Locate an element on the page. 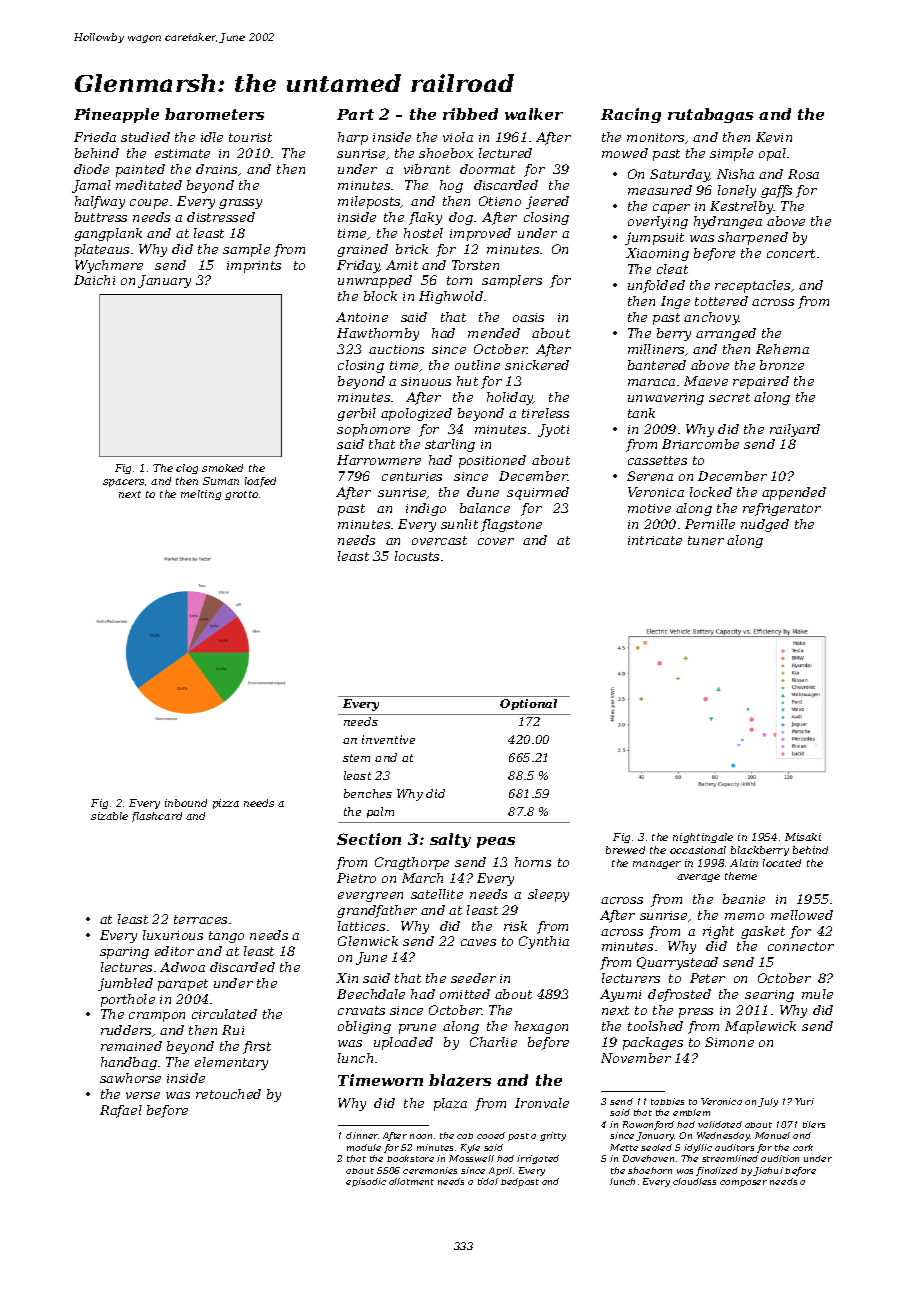 The image size is (908, 1316). apologized is located at coordinates (416, 414).
